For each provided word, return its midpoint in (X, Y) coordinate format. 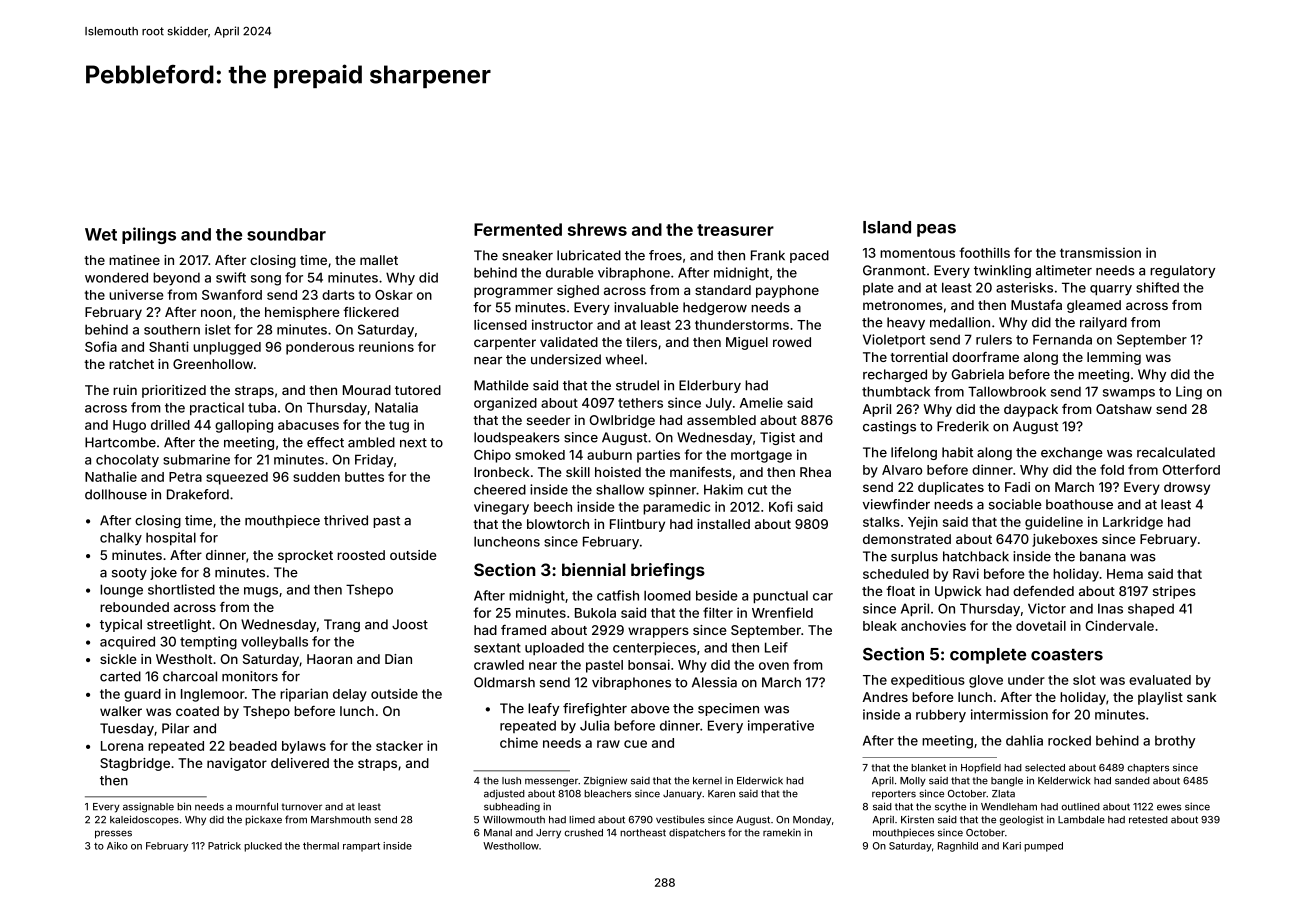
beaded (253, 746)
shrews (597, 229)
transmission (1100, 252)
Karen (721, 794)
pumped (1043, 847)
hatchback (976, 556)
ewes (1169, 807)
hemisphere (302, 313)
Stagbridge (135, 764)
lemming (1114, 358)
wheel (624, 359)
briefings (668, 571)
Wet (101, 234)
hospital (171, 538)
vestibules (680, 819)
